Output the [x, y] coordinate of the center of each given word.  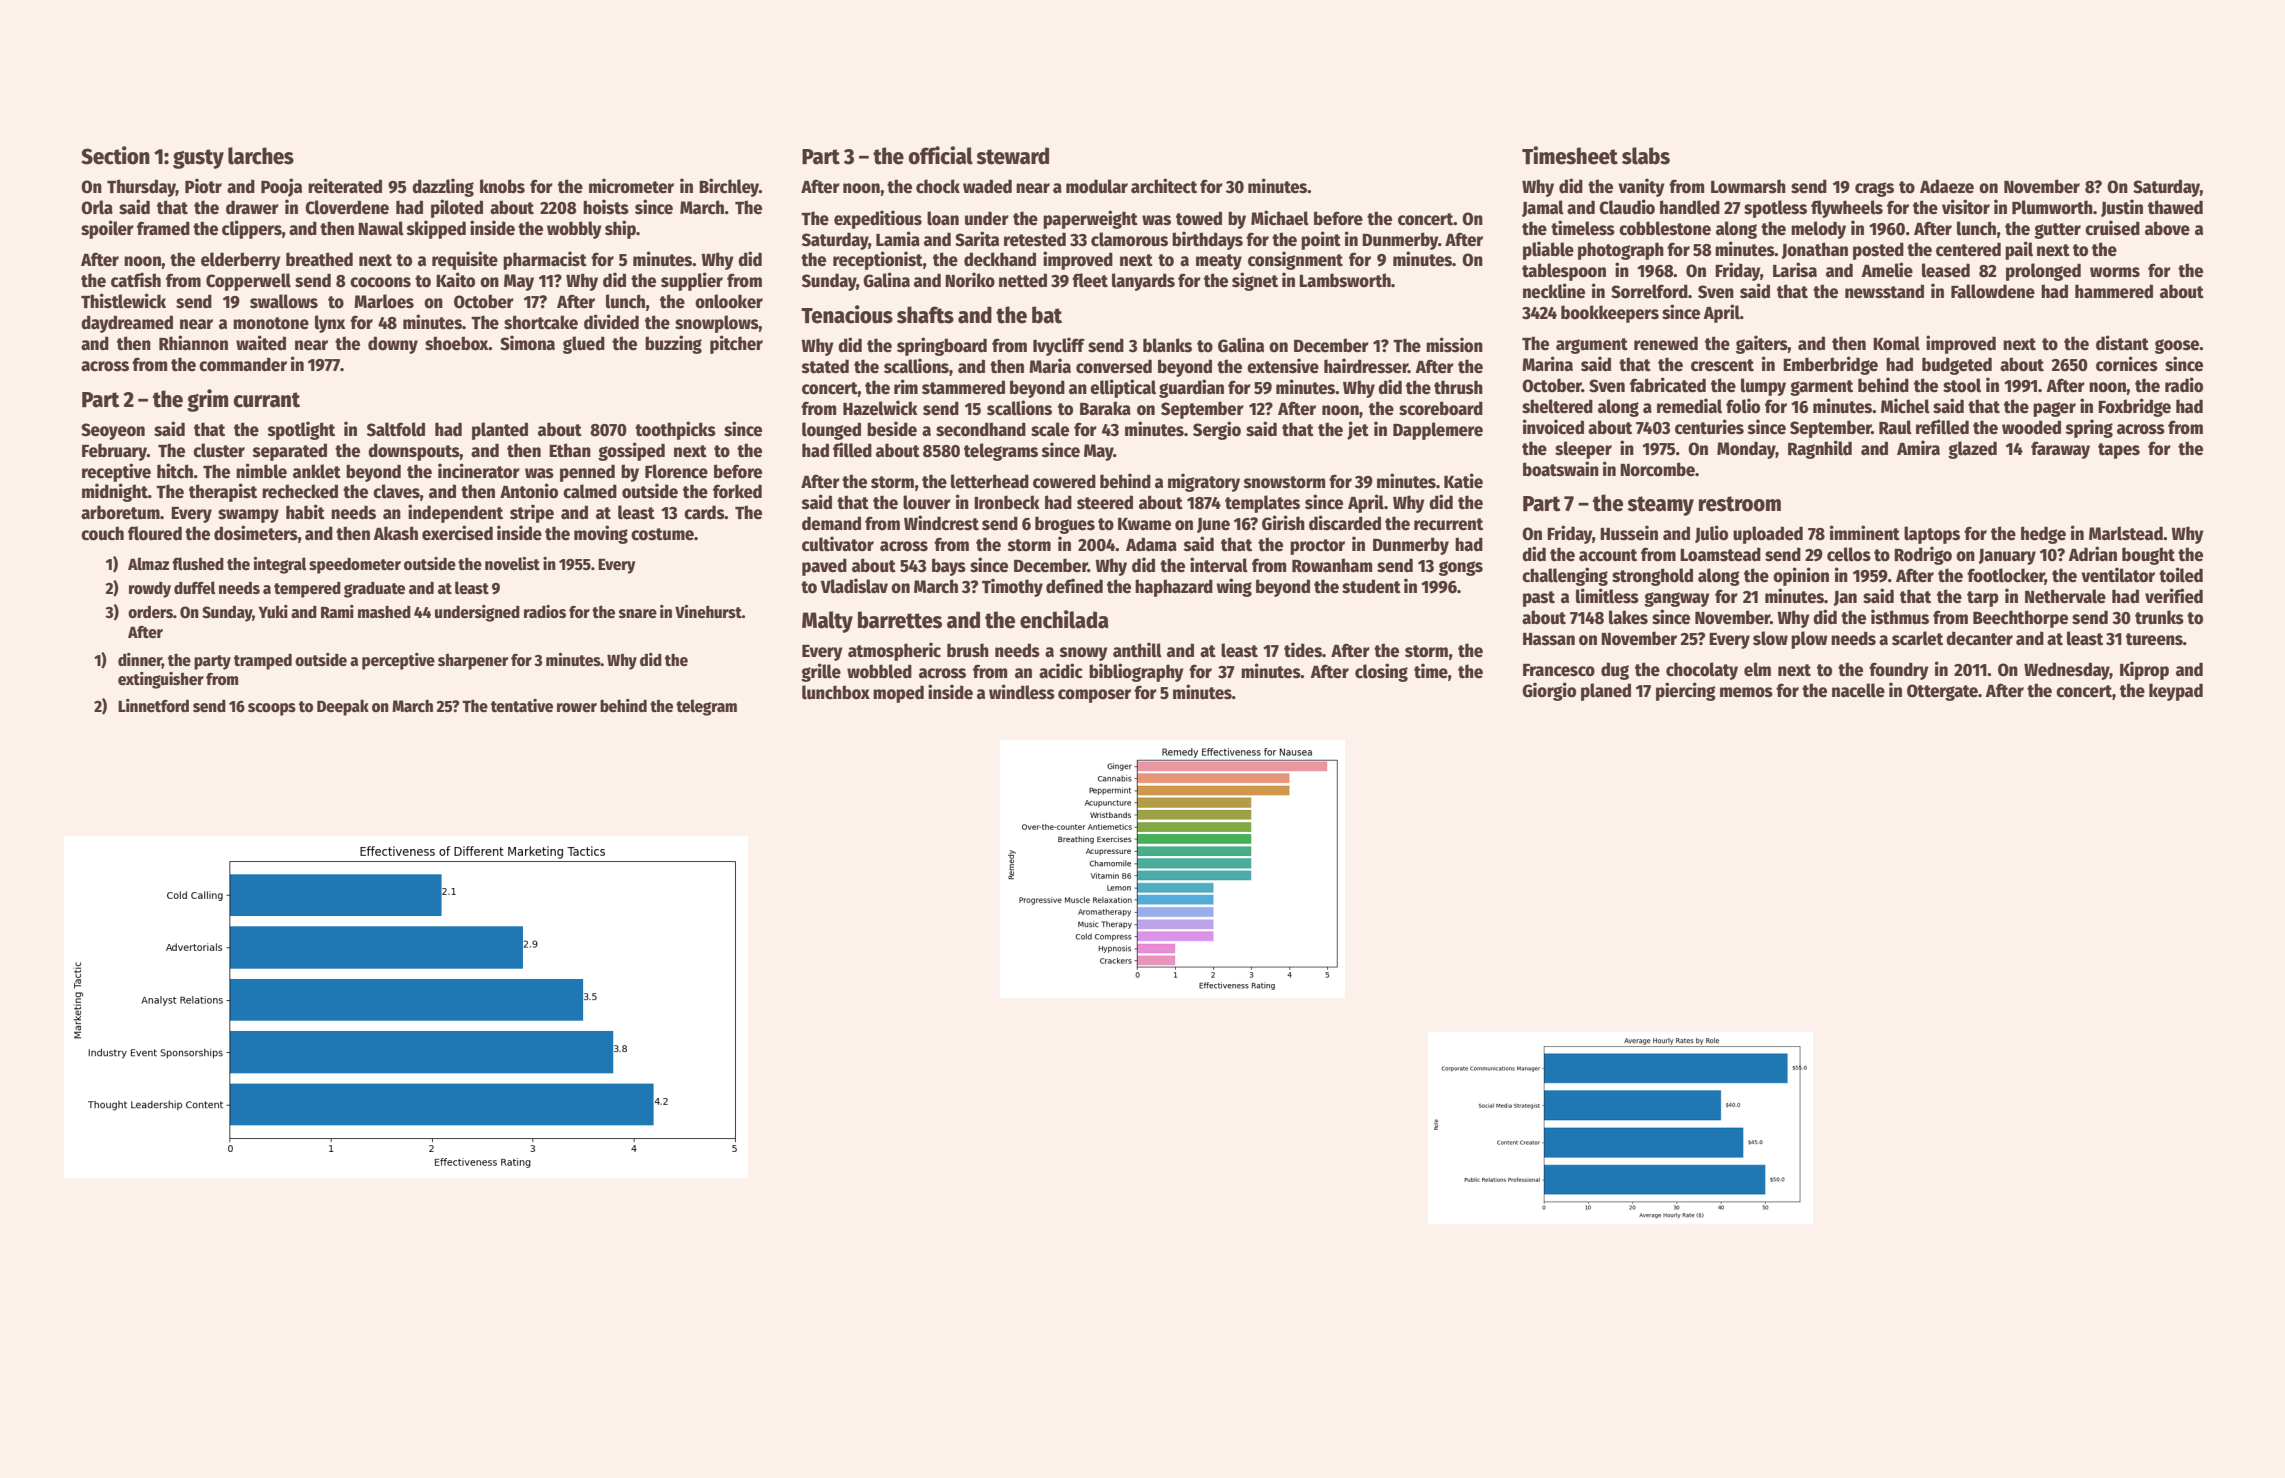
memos [1746, 692]
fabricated [1668, 385]
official [940, 155]
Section [115, 155]
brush [968, 650]
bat [1047, 315]
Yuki [273, 611]
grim [207, 400]
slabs [1646, 156]
